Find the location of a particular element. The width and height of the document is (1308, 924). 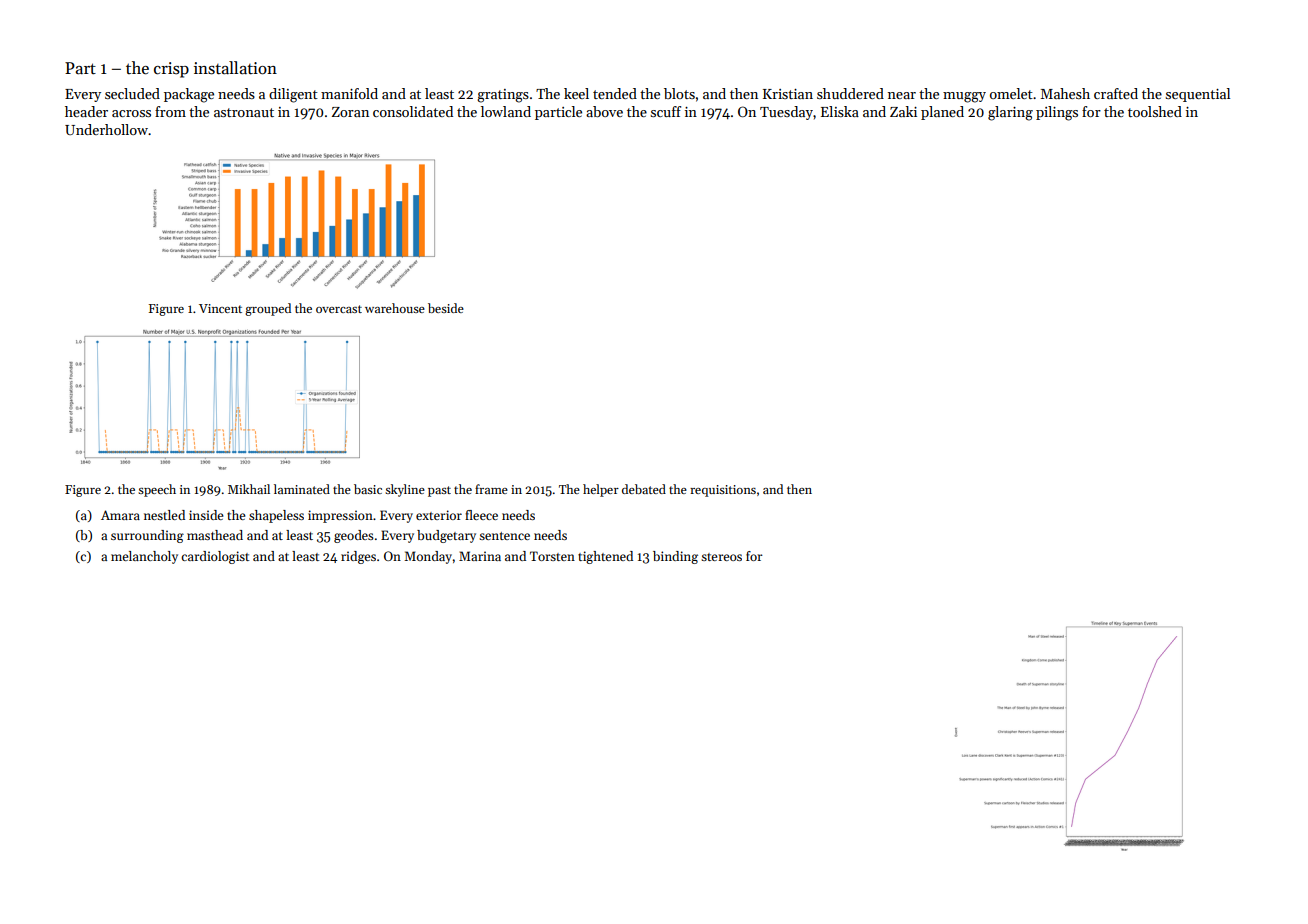

scuff is located at coordinates (666, 111).
